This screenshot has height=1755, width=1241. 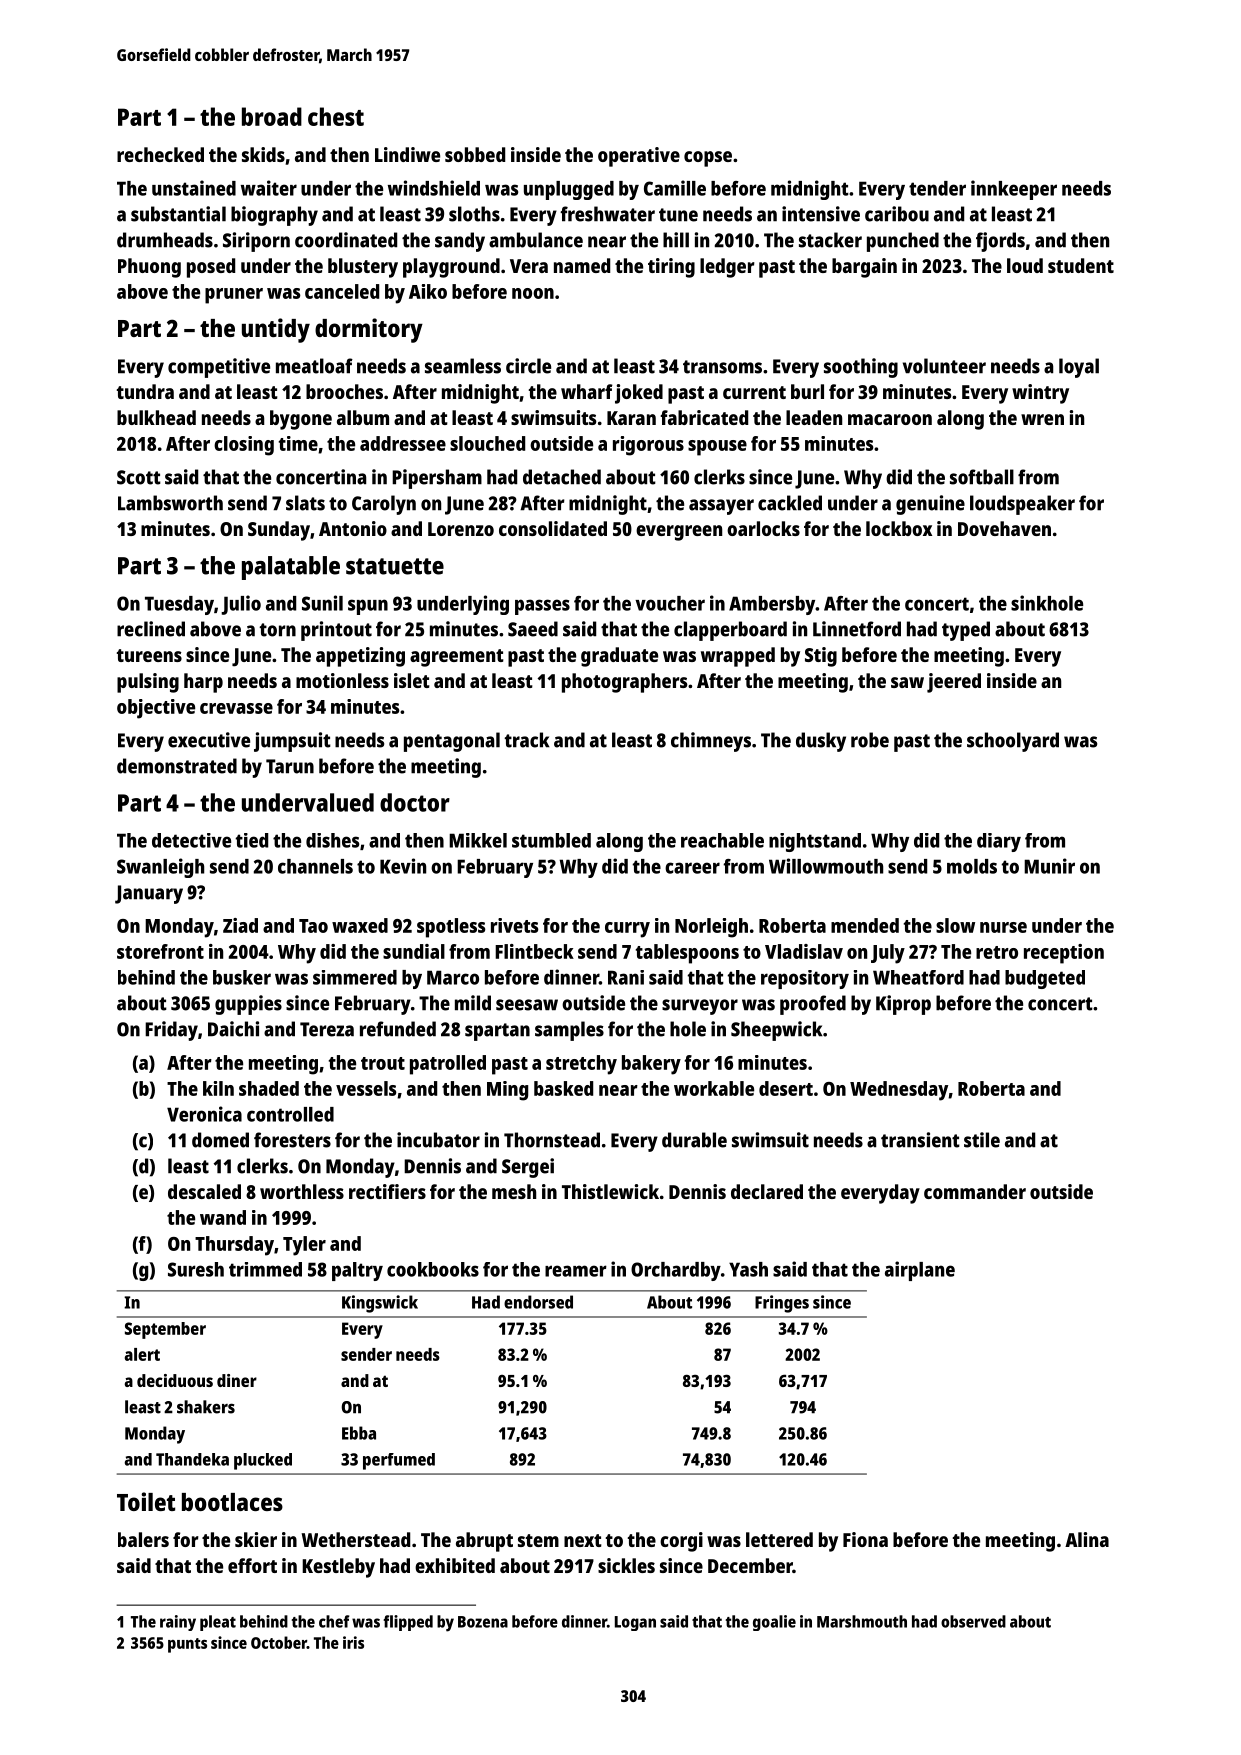 I want to click on flipped, so click(x=408, y=1623).
